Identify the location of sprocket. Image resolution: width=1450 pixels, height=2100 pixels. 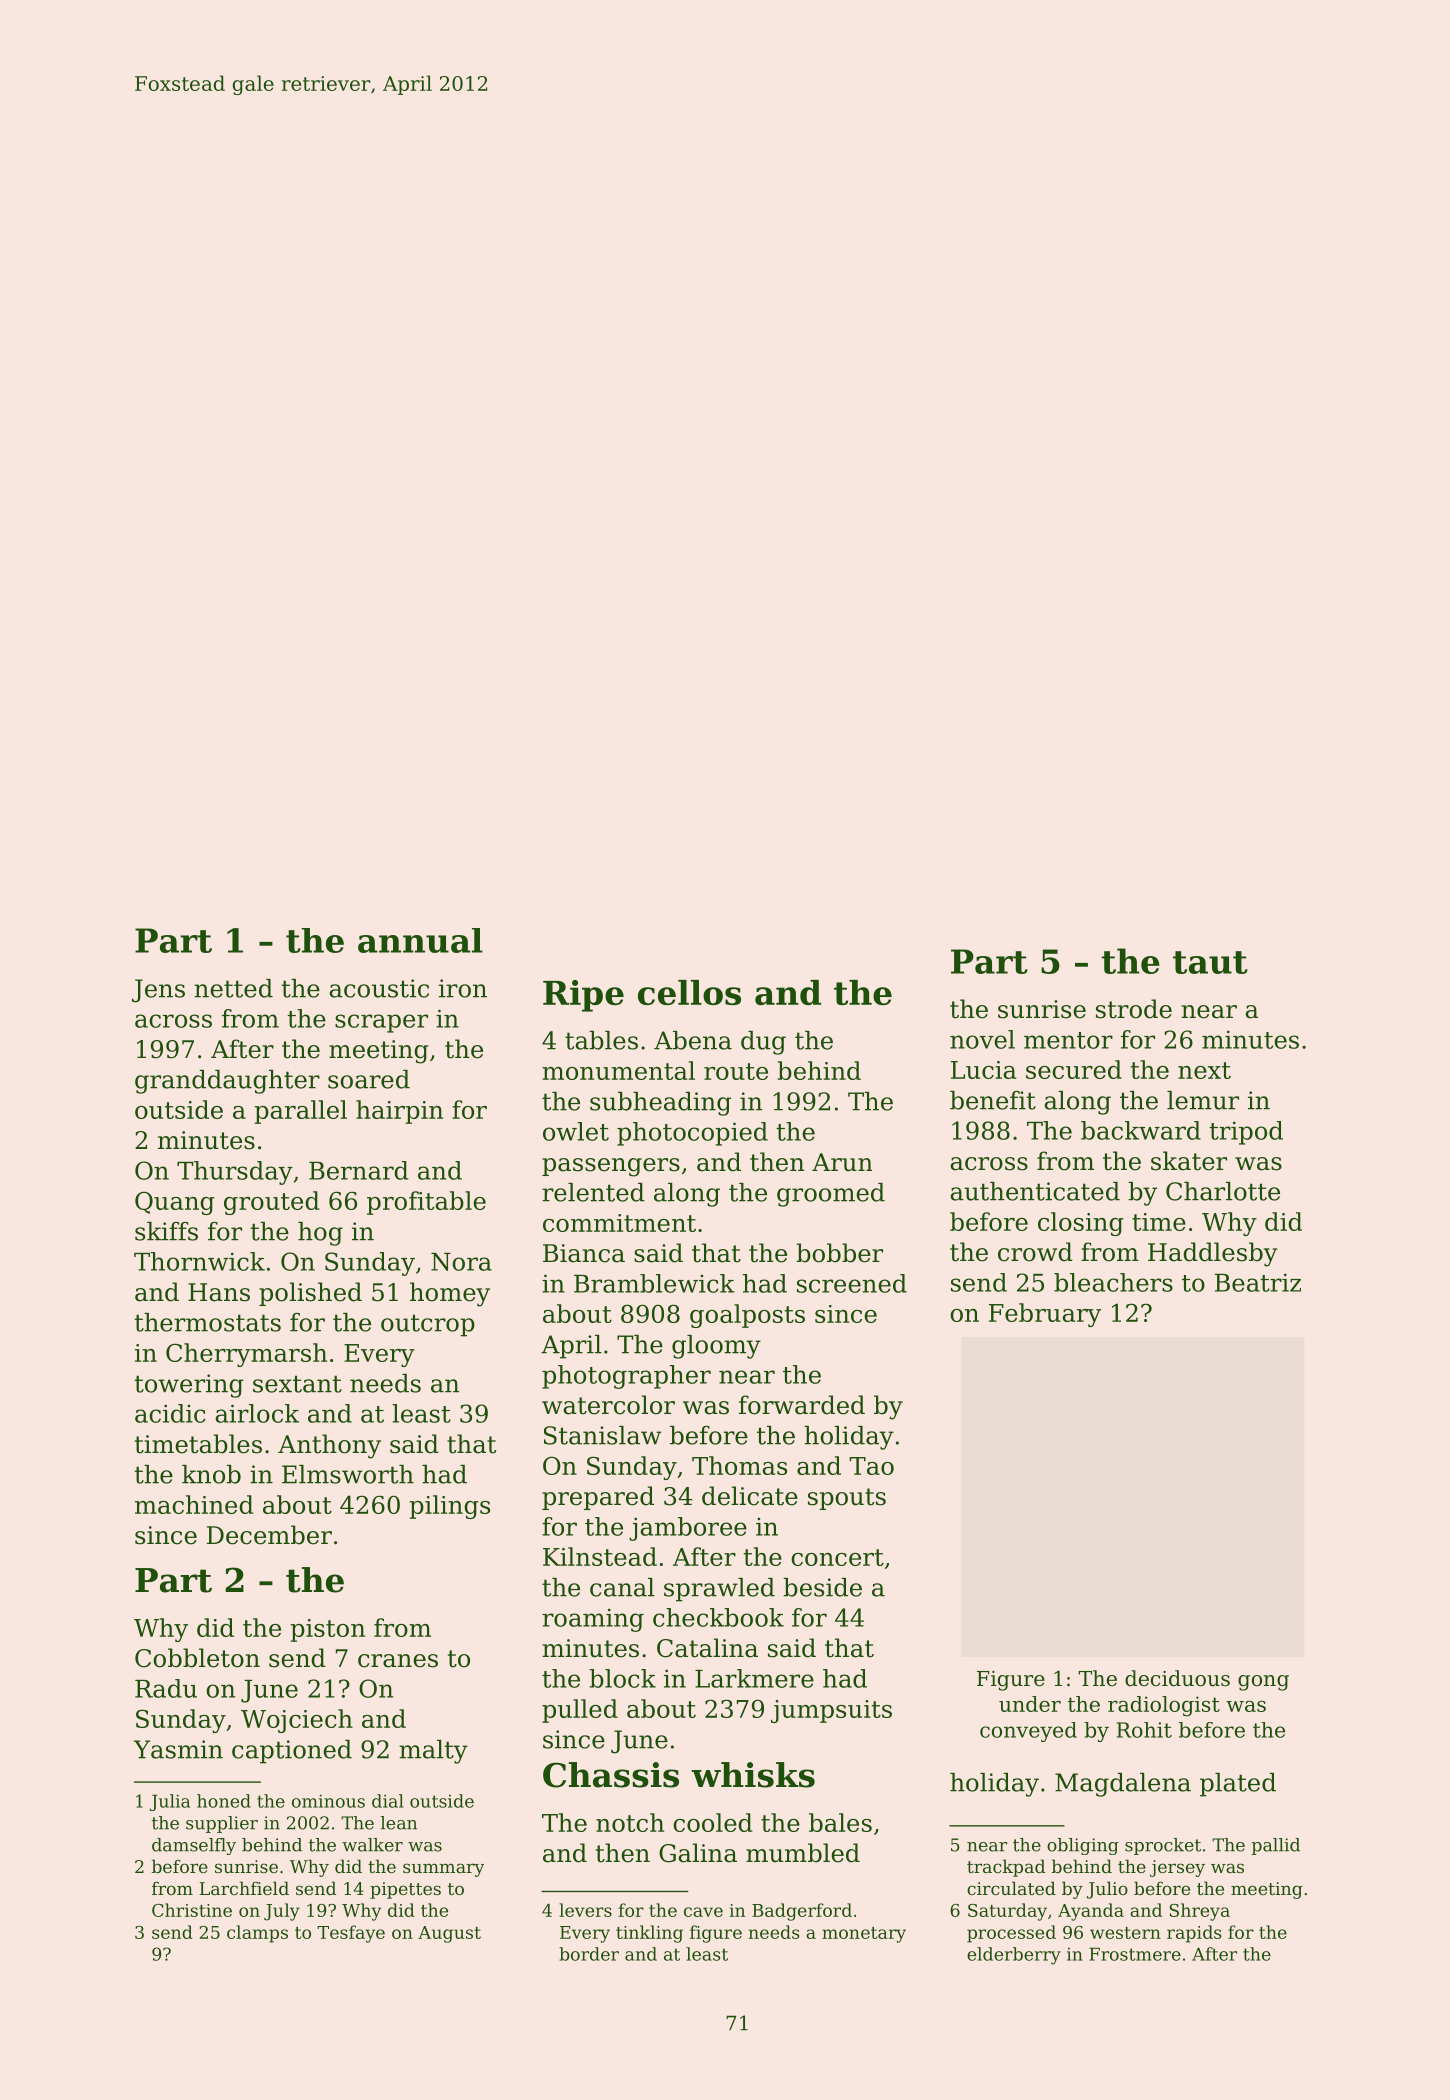
(1163, 1846).
